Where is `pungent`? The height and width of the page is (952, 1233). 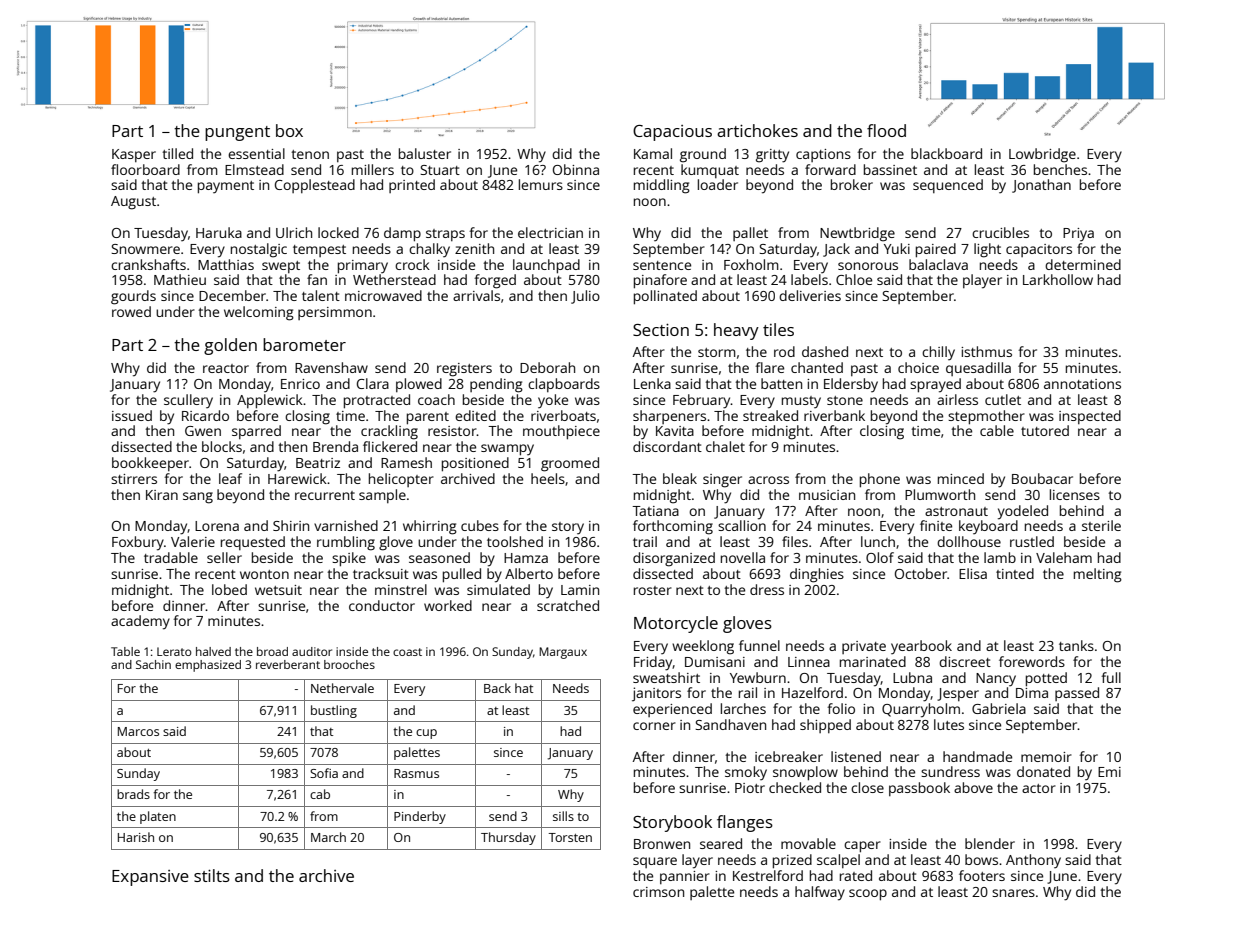 pungent is located at coordinates (237, 133).
